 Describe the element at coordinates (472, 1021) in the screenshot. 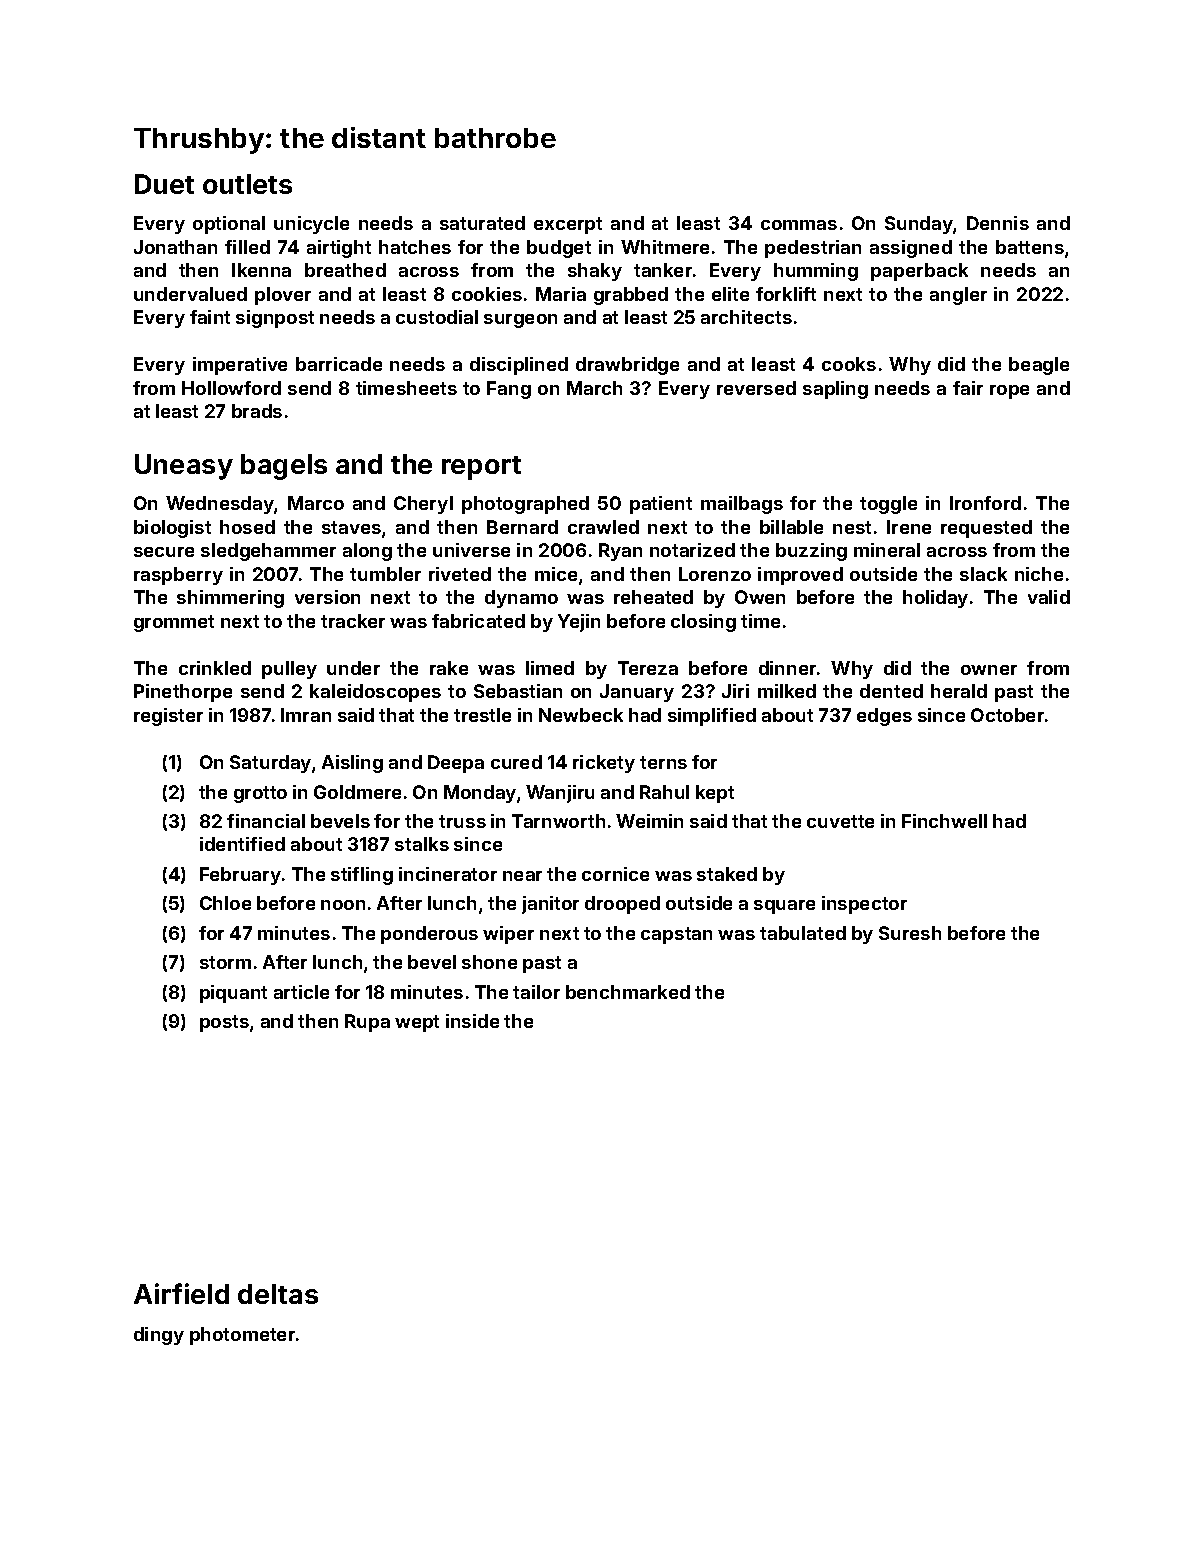

I see `inside` at that location.
